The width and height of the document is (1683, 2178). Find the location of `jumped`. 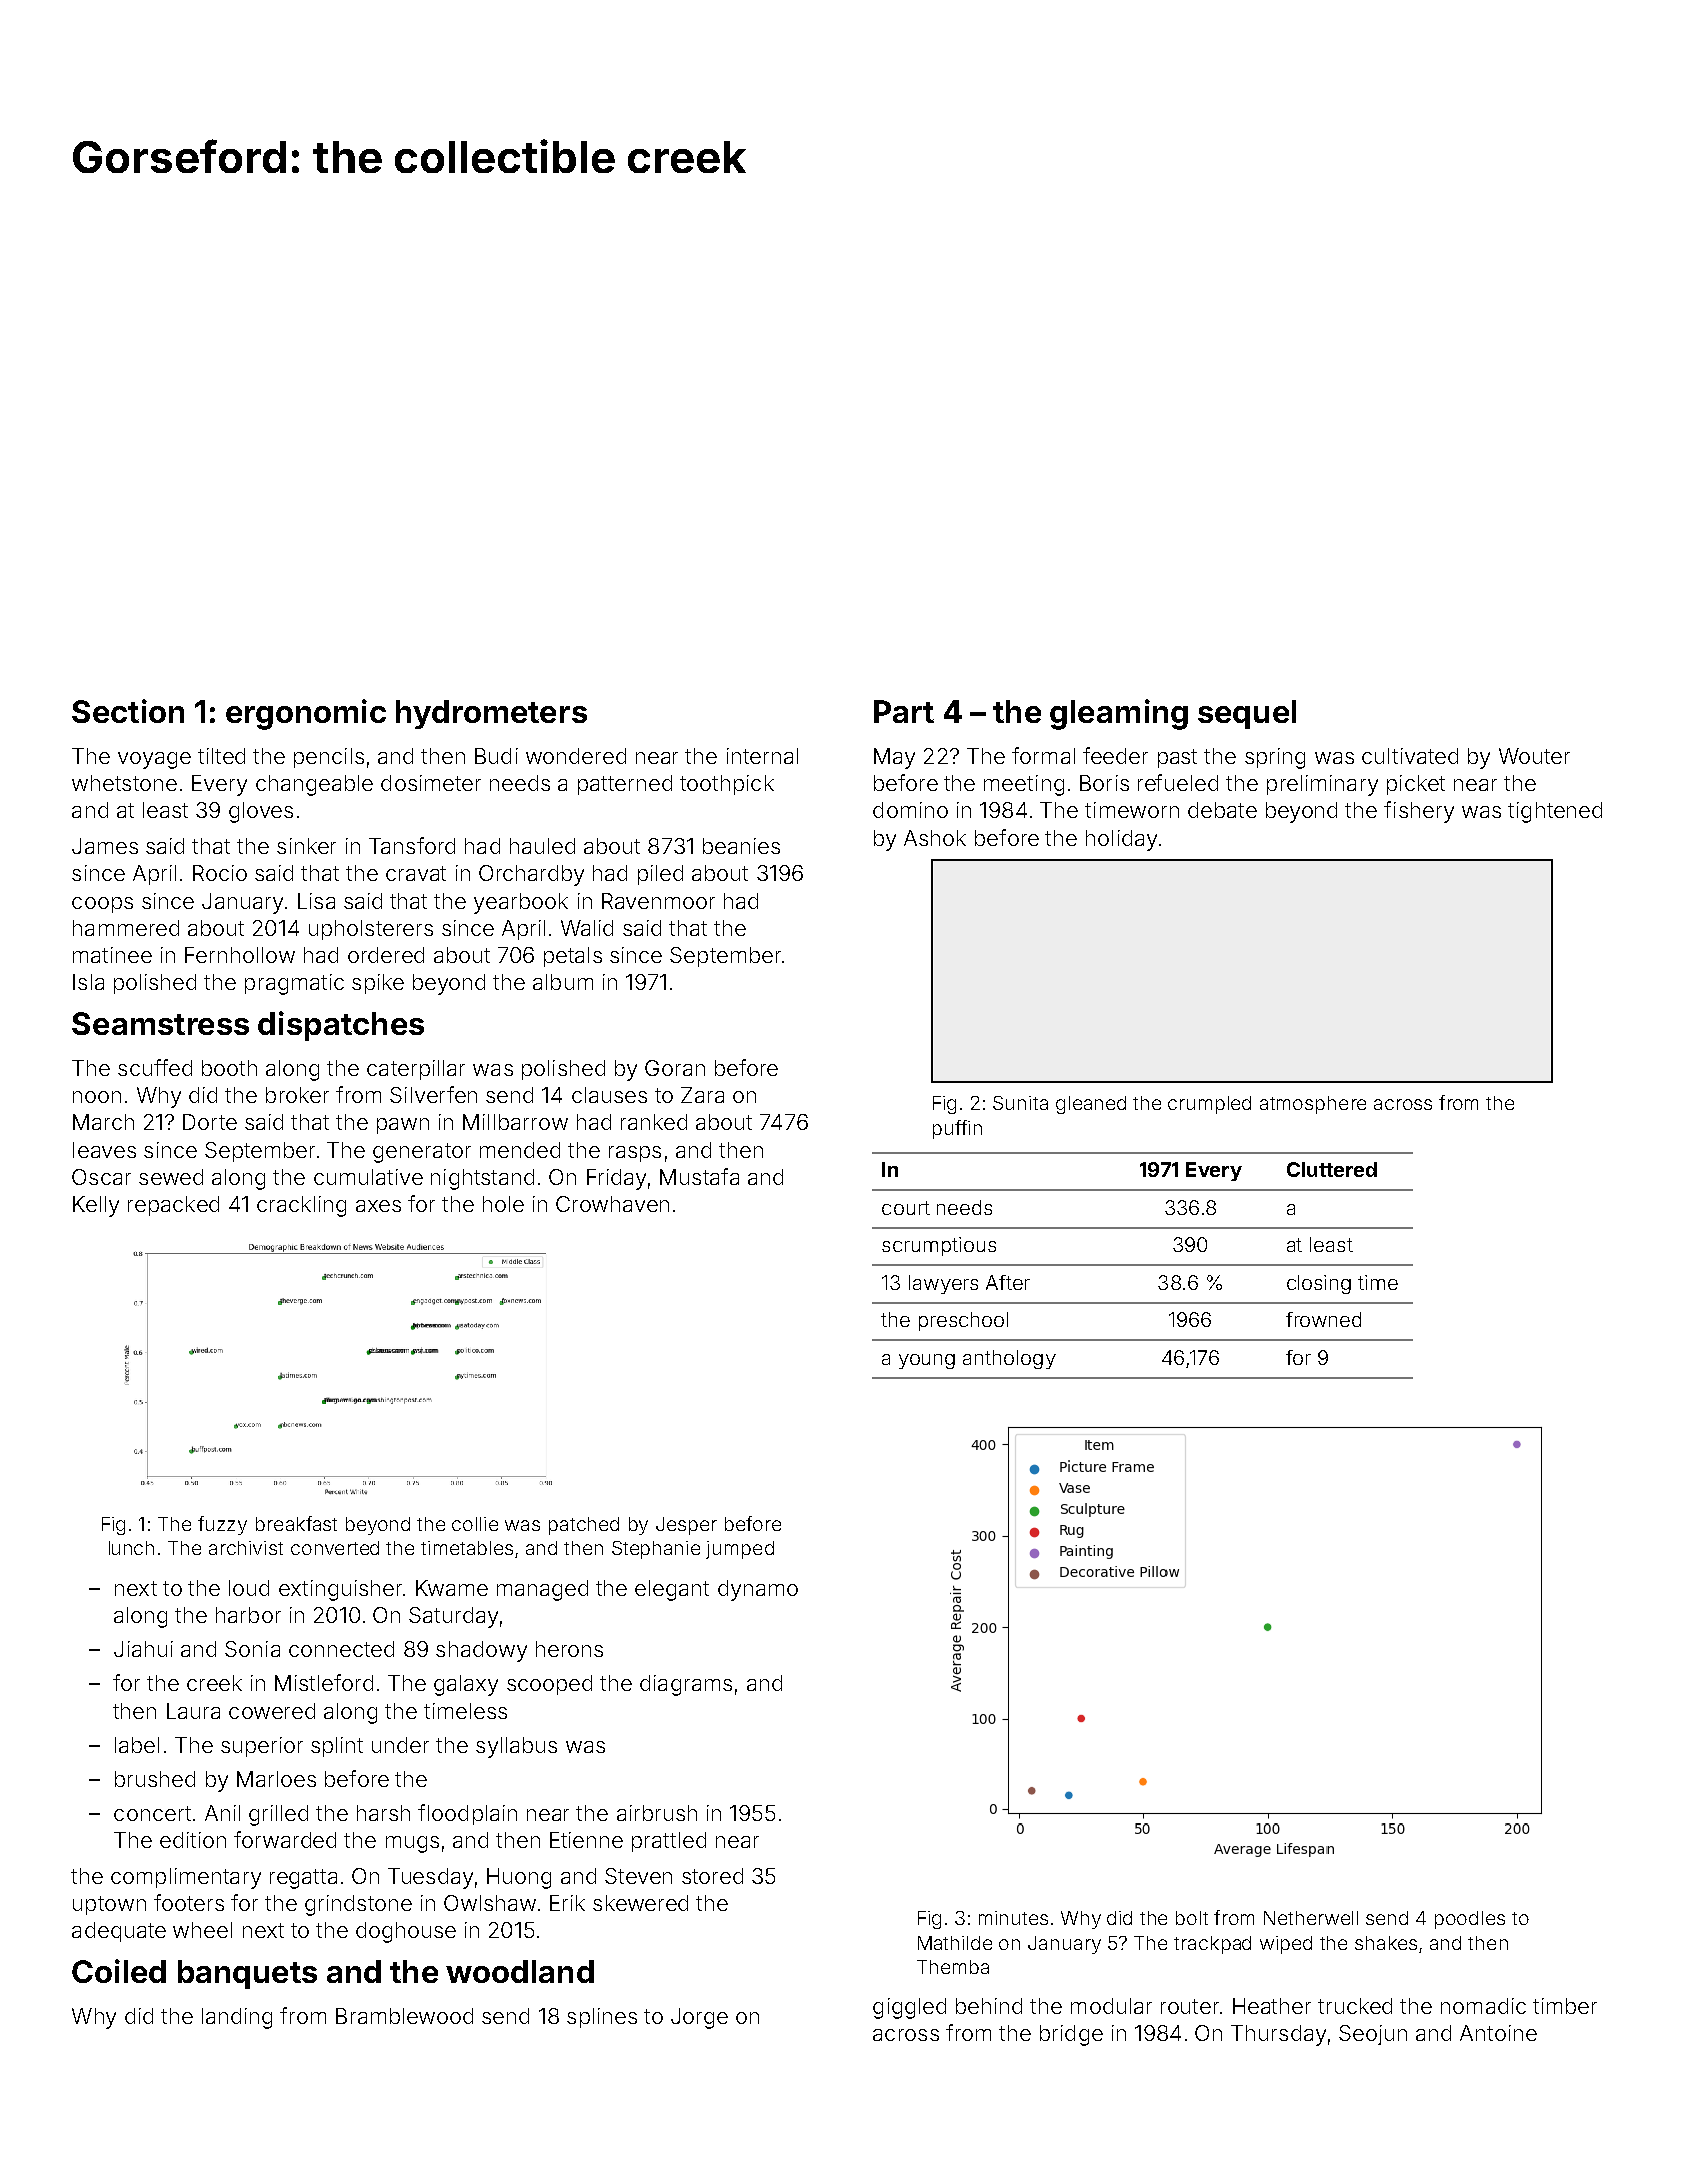

jumped is located at coordinates (740, 1550).
